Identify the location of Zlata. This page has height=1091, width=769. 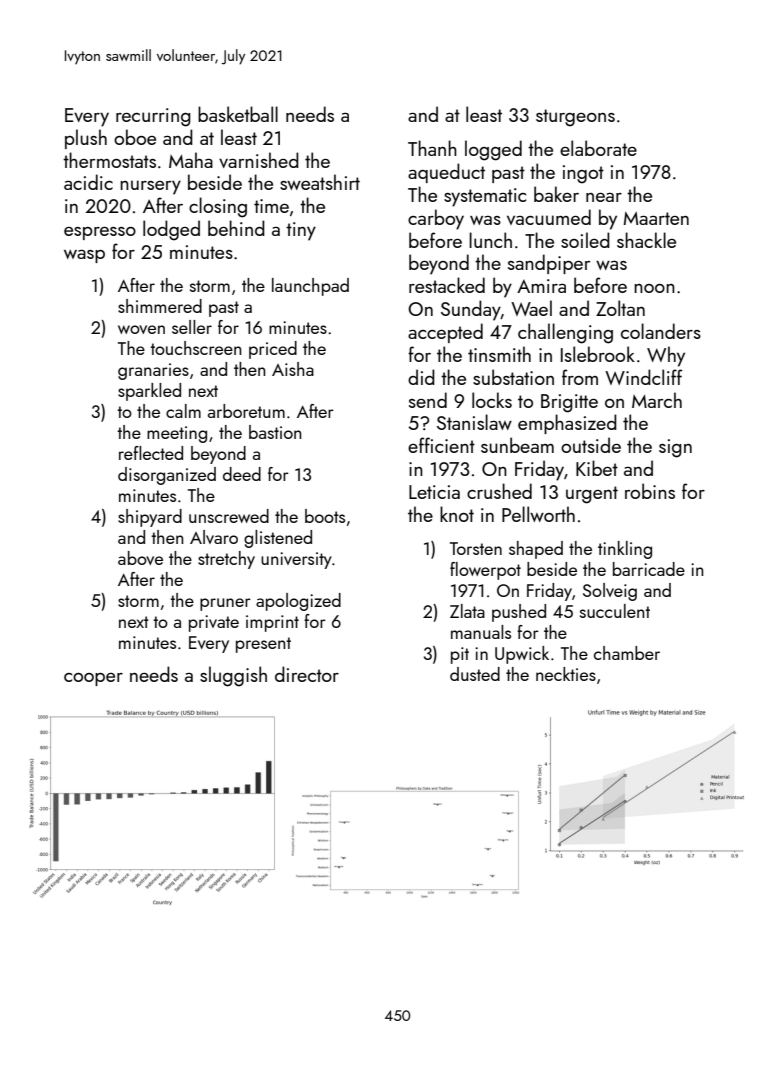
(467, 611).
